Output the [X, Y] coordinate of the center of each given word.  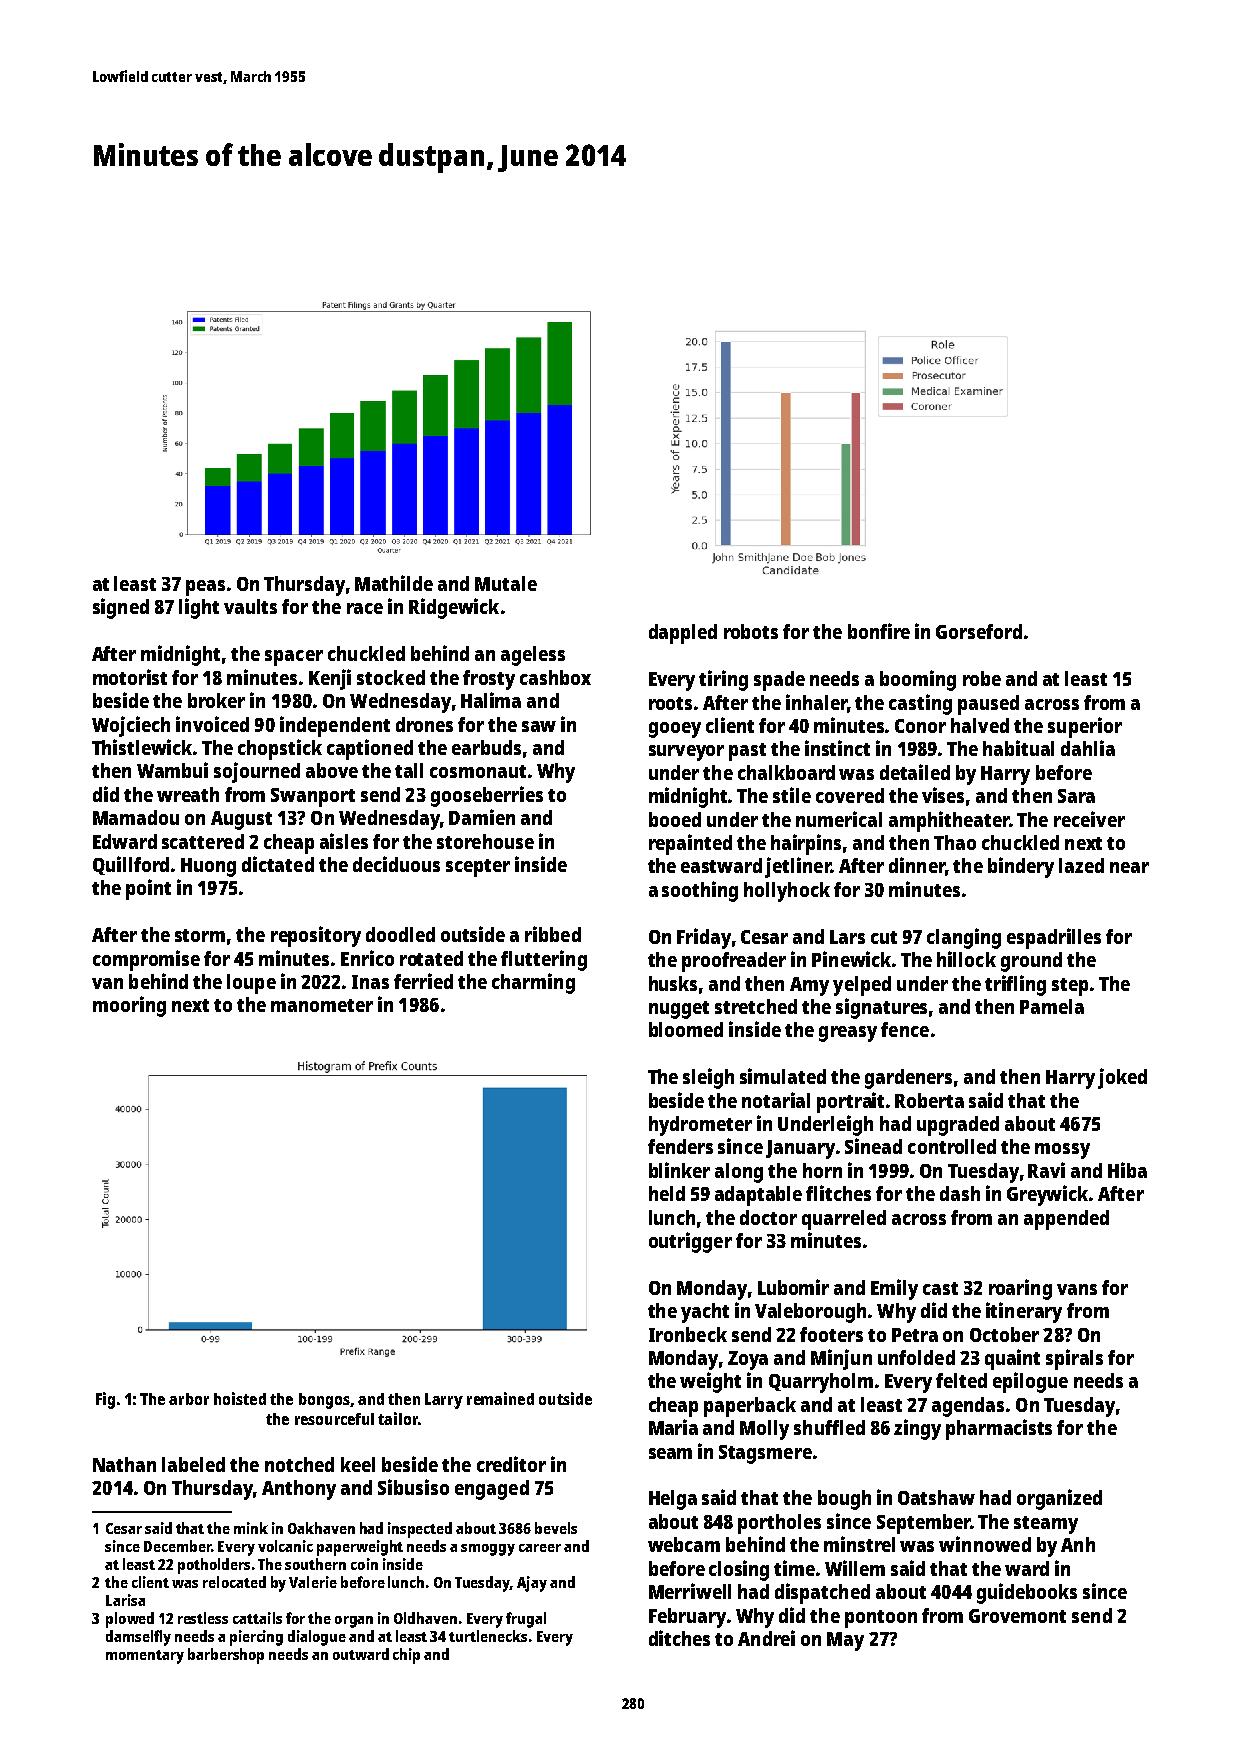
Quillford [131, 865]
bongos [324, 1401]
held [667, 1193]
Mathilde [394, 583]
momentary [145, 1657]
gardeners [908, 1079]
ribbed [553, 934]
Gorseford [979, 631]
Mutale [506, 583]
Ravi [1046, 1170]
